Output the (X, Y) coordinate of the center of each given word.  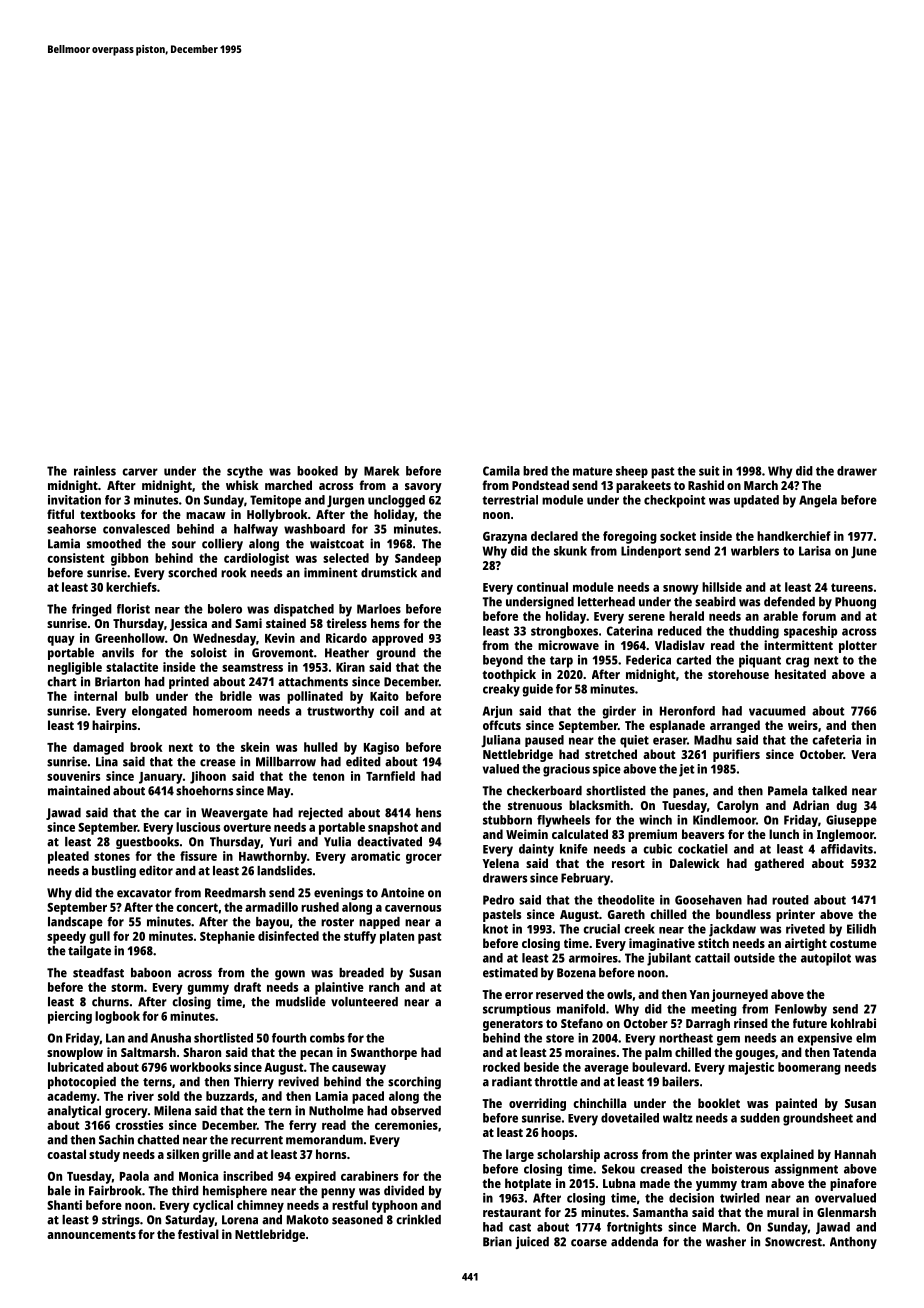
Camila (501, 471)
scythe (245, 472)
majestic (751, 1068)
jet (687, 770)
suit (709, 471)
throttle (556, 1082)
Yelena (500, 863)
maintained (79, 790)
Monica (198, 1176)
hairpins (114, 726)
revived (298, 1081)
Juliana (500, 741)
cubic (657, 849)
